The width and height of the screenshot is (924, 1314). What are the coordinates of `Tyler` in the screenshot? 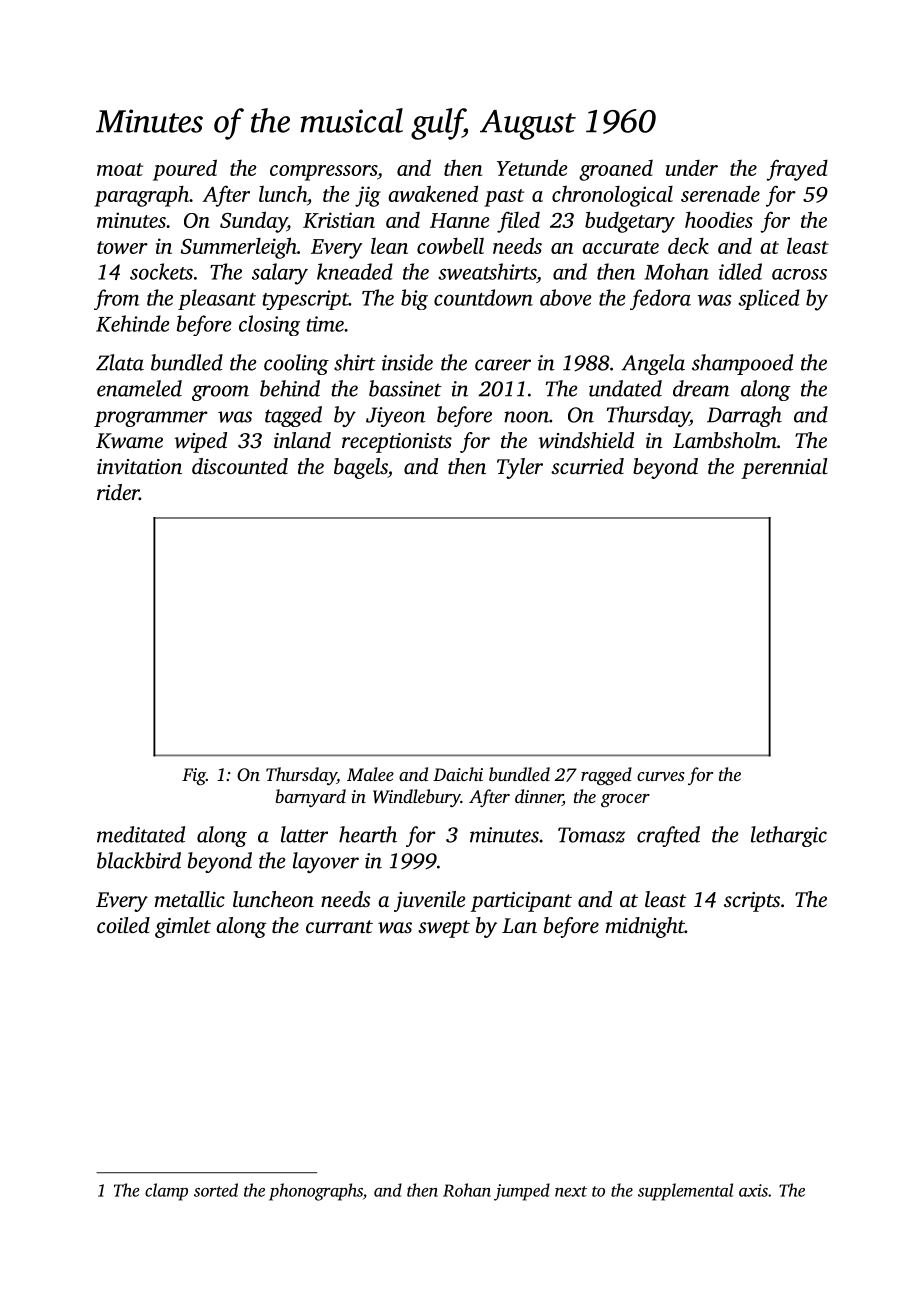 It's located at (520, 468).
